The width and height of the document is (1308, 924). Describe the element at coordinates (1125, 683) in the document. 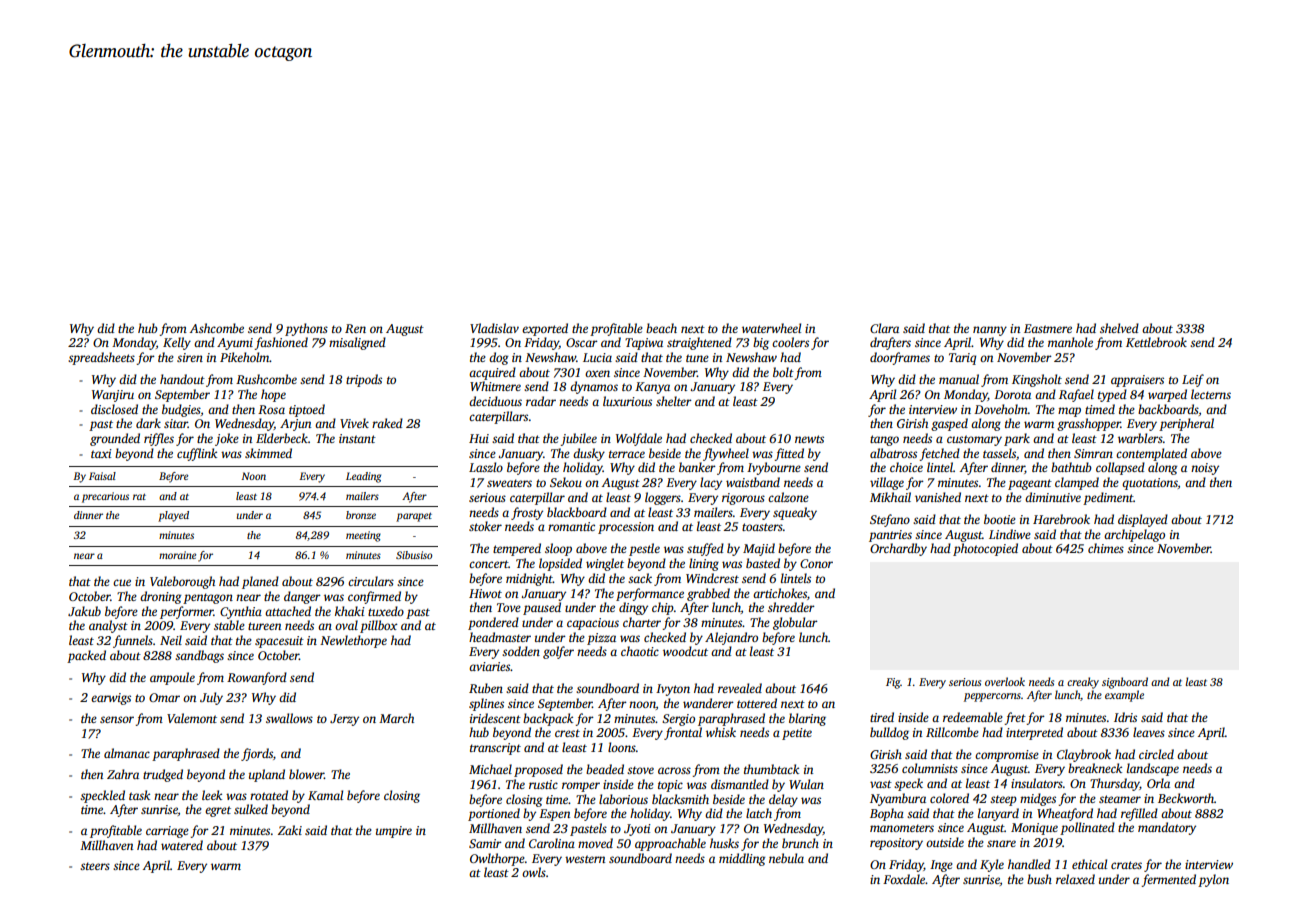

I see `signboard` at that location.
